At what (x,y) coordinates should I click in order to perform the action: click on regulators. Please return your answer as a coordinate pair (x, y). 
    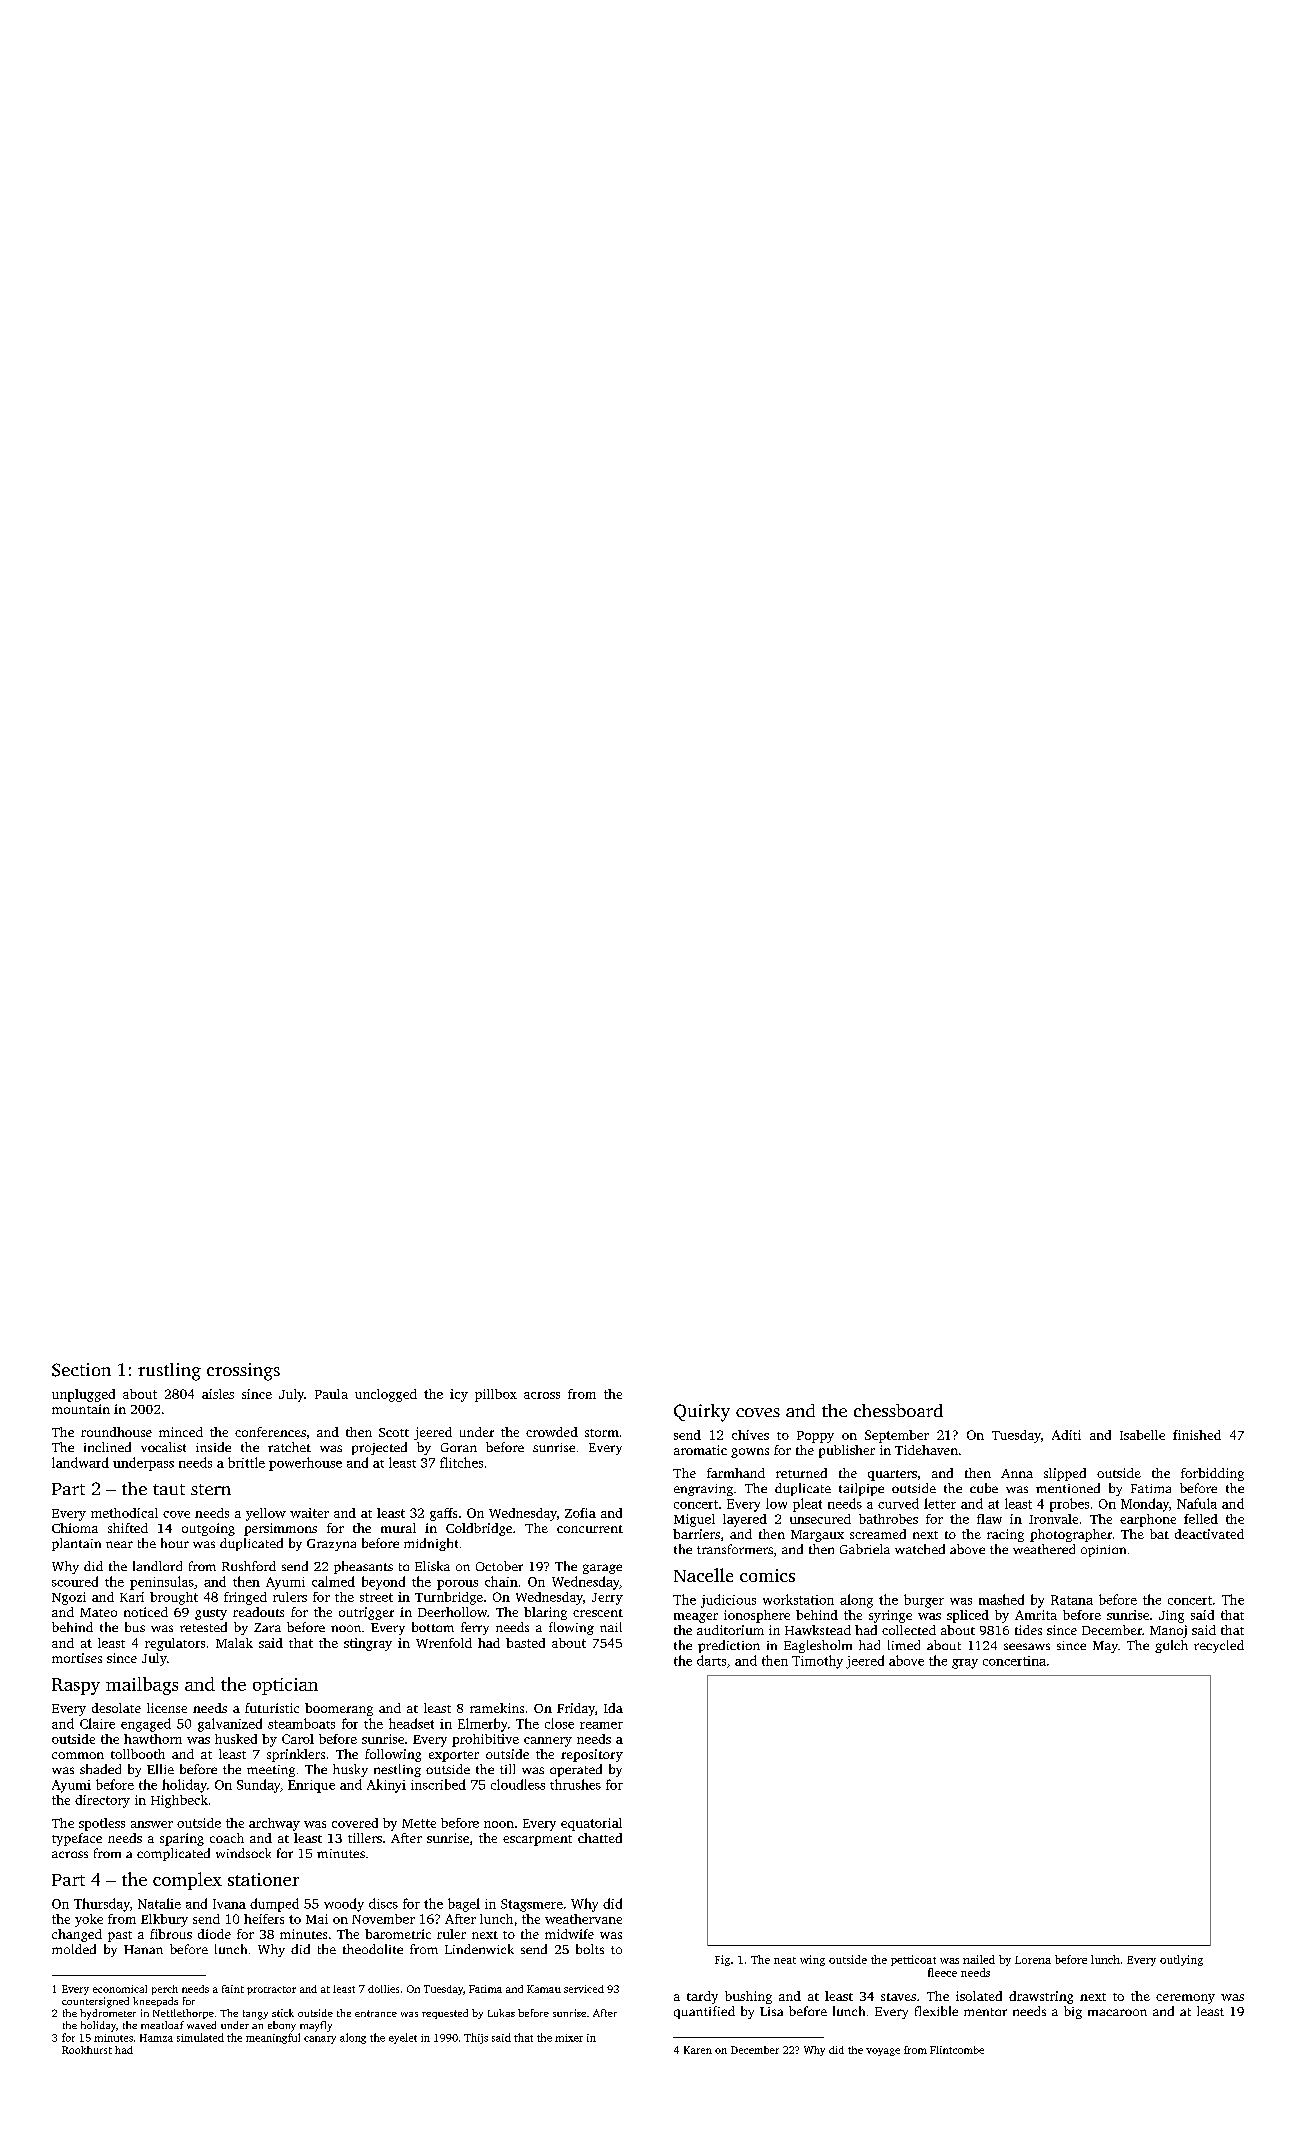
    Looking at the image, I should click on (175, 1644).
